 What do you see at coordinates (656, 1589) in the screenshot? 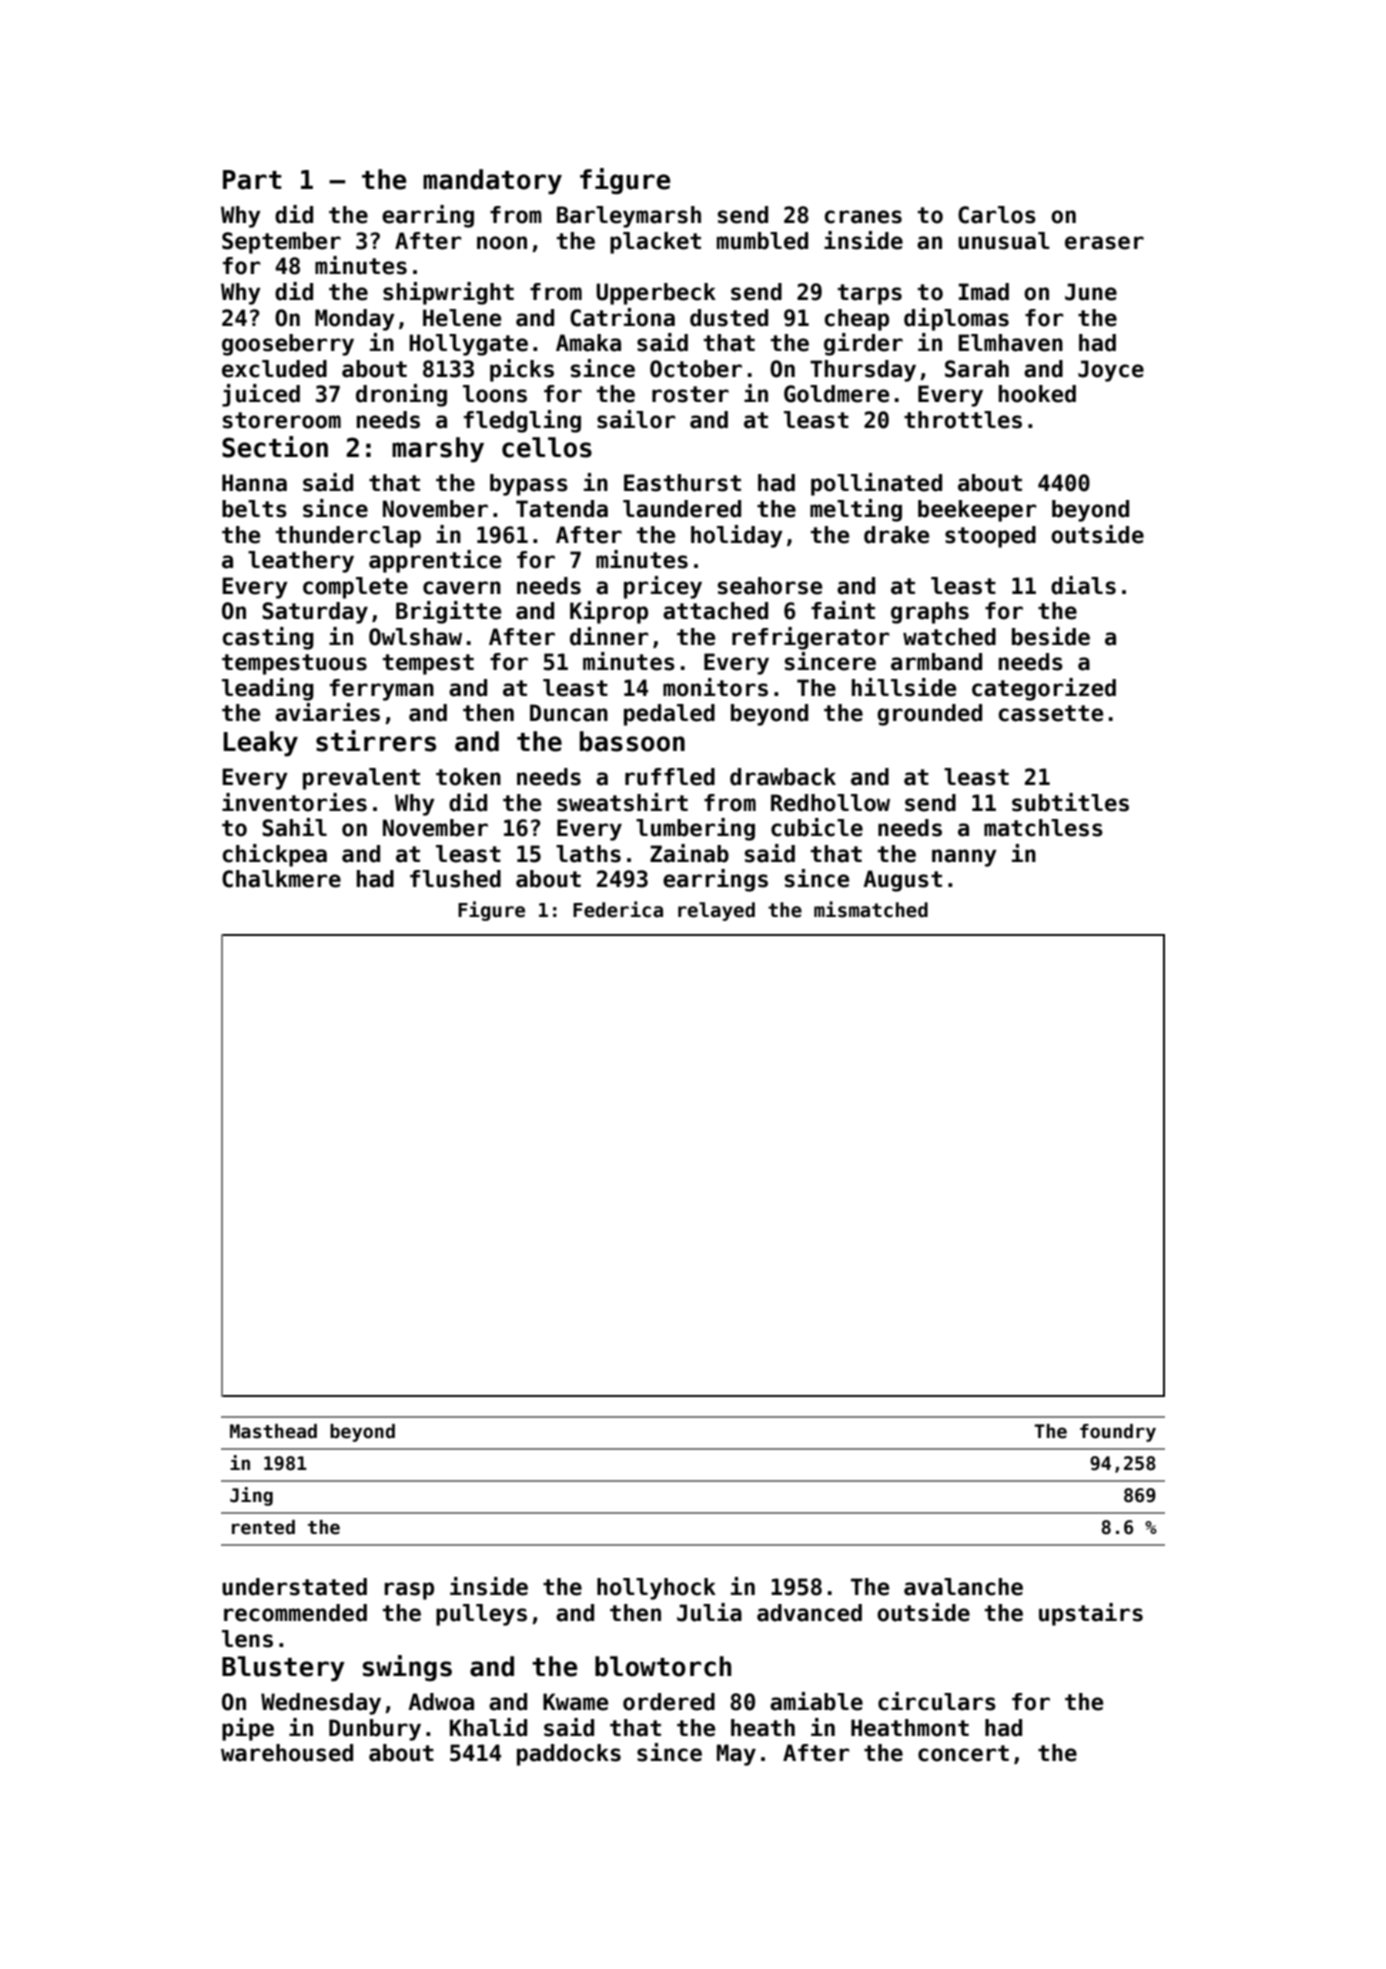
I see `hollyhock` at bounding box center [656, 1589].
